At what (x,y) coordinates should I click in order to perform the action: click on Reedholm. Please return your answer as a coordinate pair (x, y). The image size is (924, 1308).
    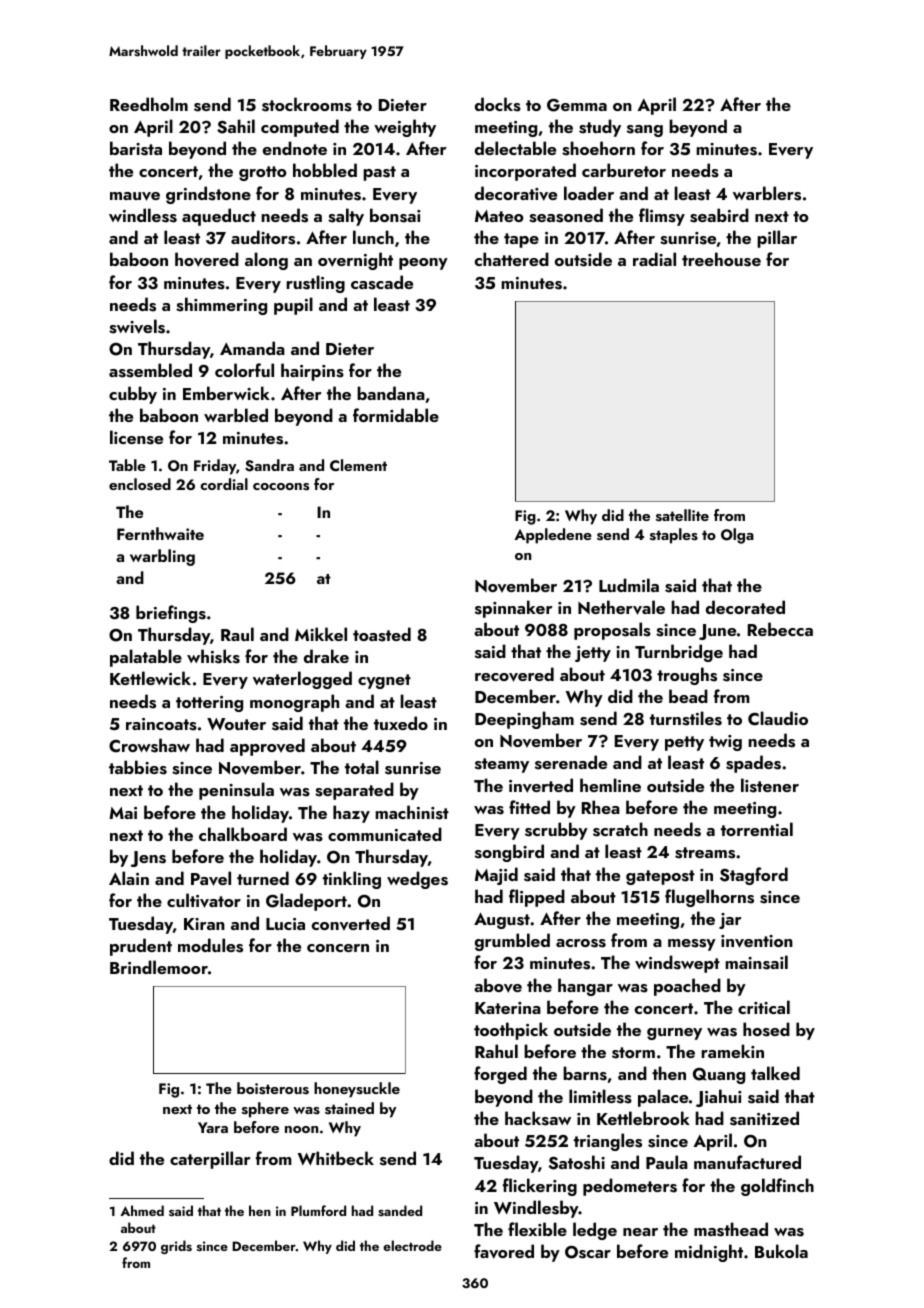
    Looking at the image, I should click on (149, 104).
